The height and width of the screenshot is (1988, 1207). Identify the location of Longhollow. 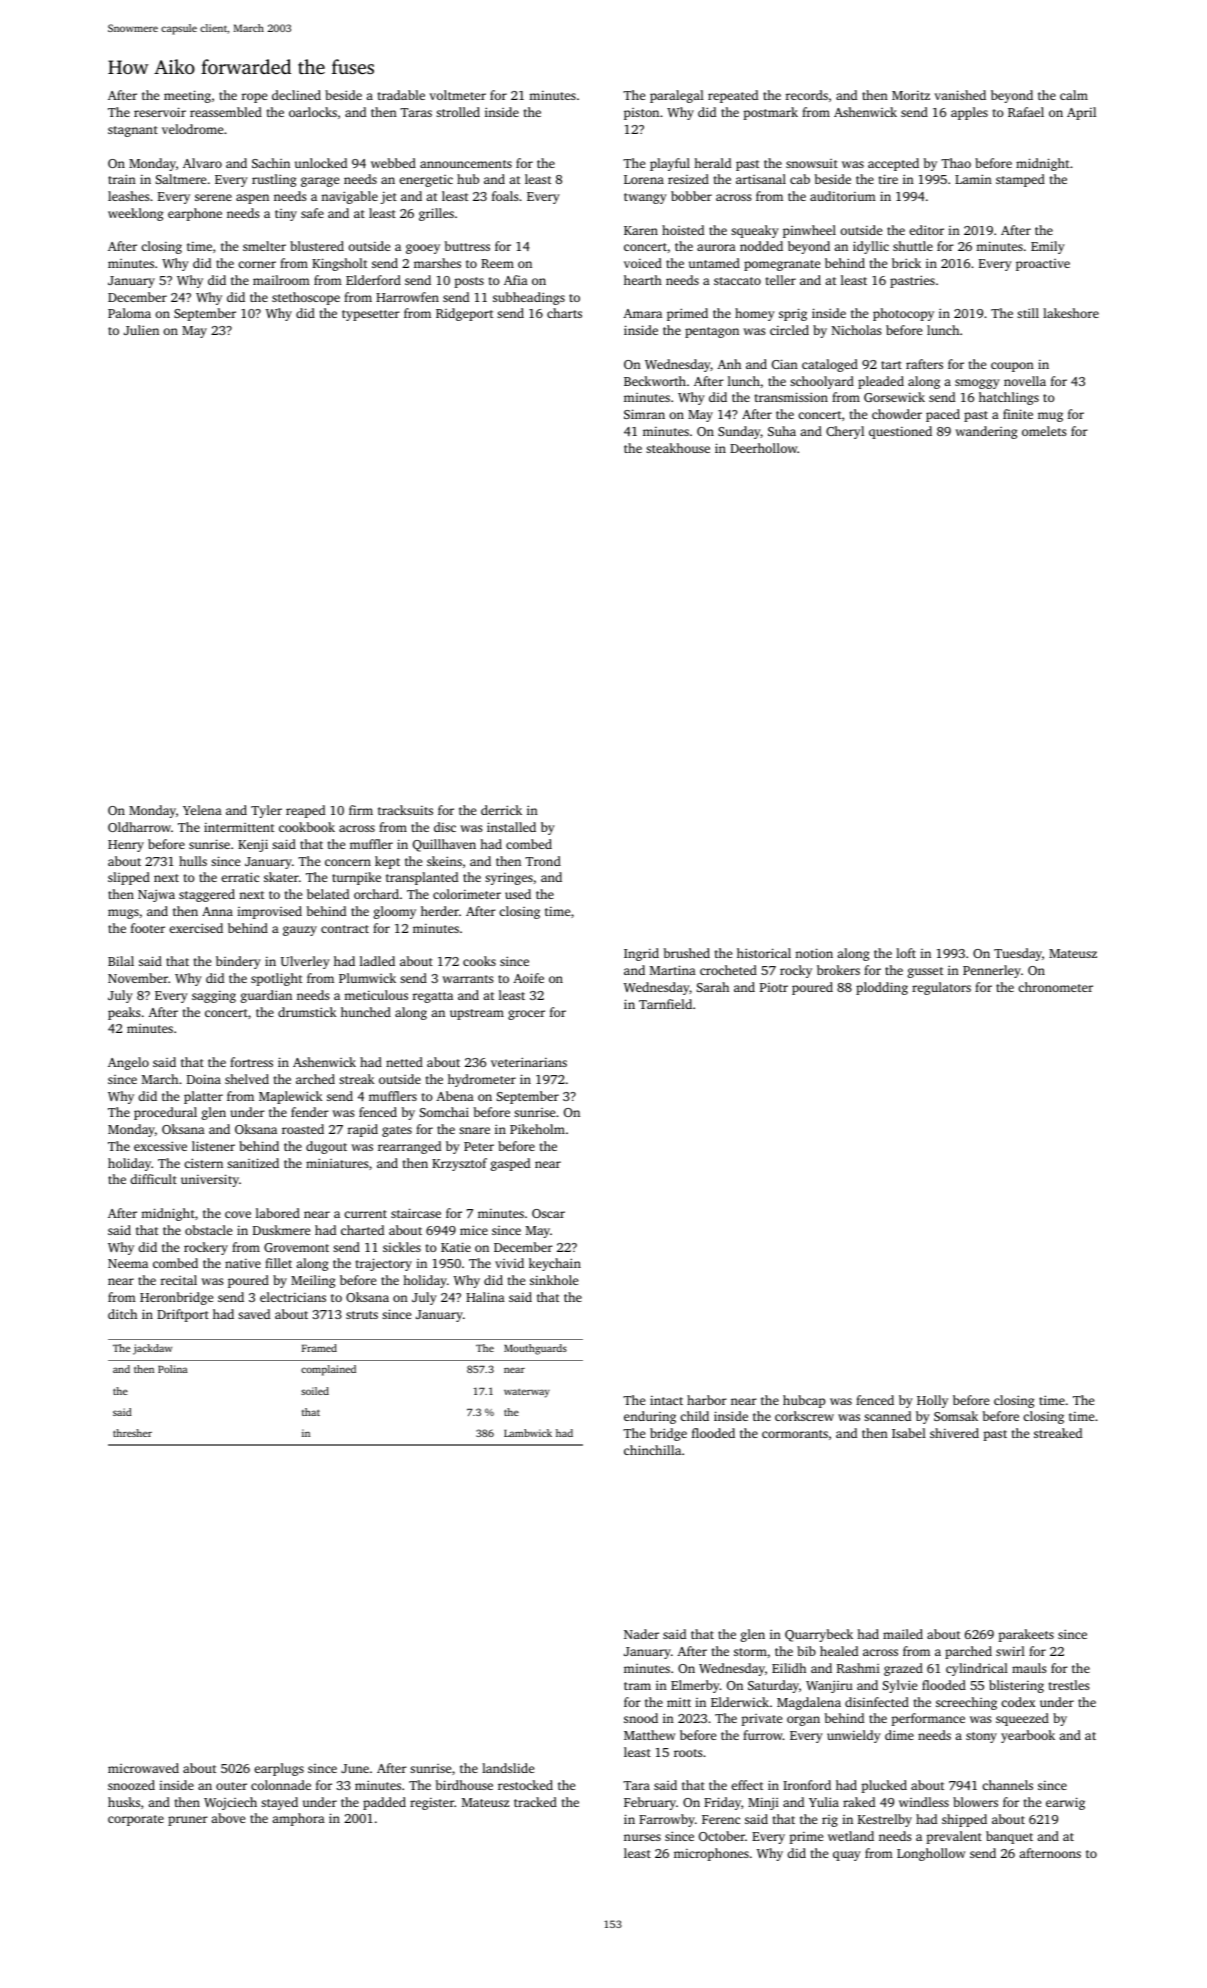
(931, 1854).
